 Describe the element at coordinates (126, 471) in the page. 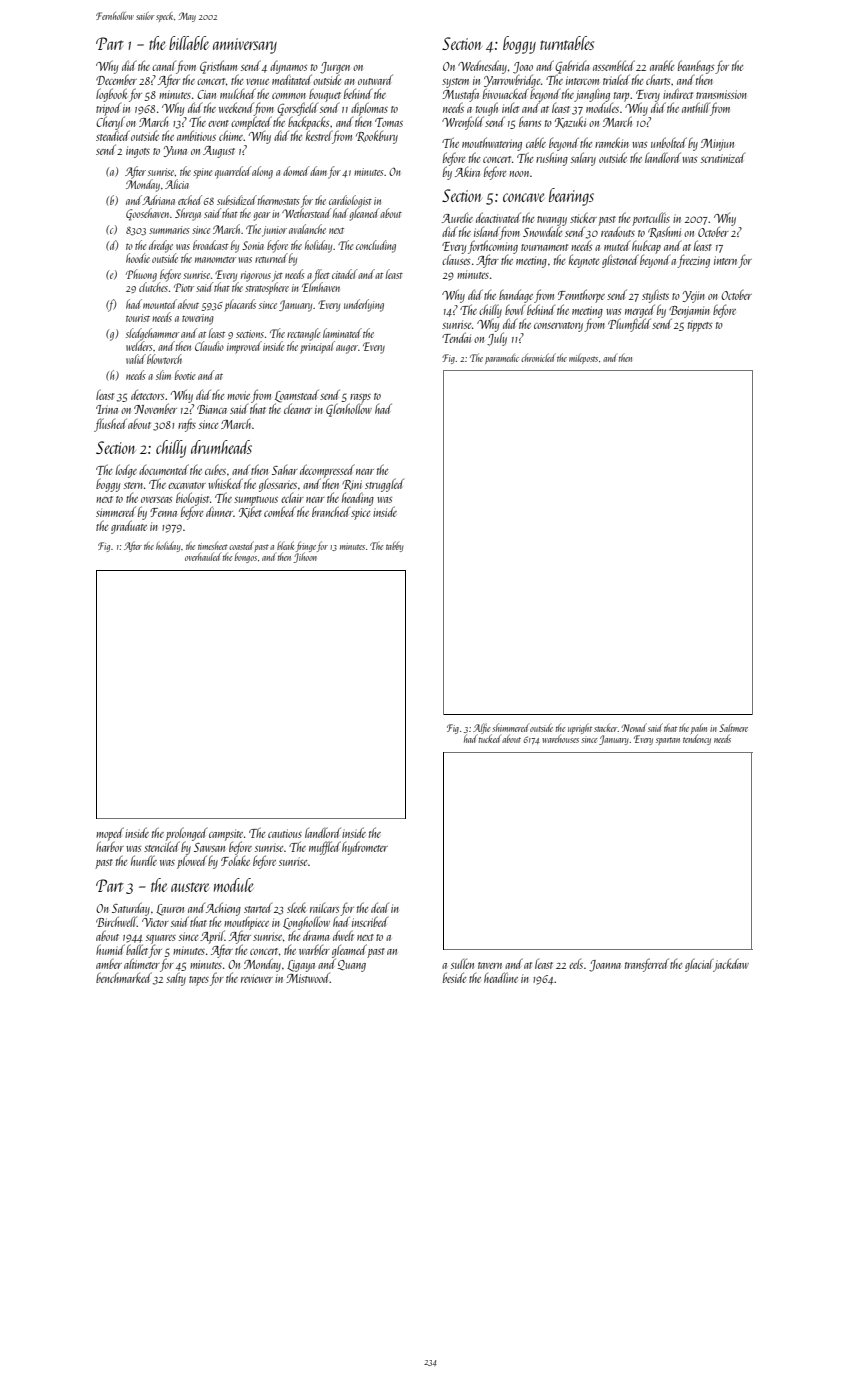

I see `lodge` at that location.
